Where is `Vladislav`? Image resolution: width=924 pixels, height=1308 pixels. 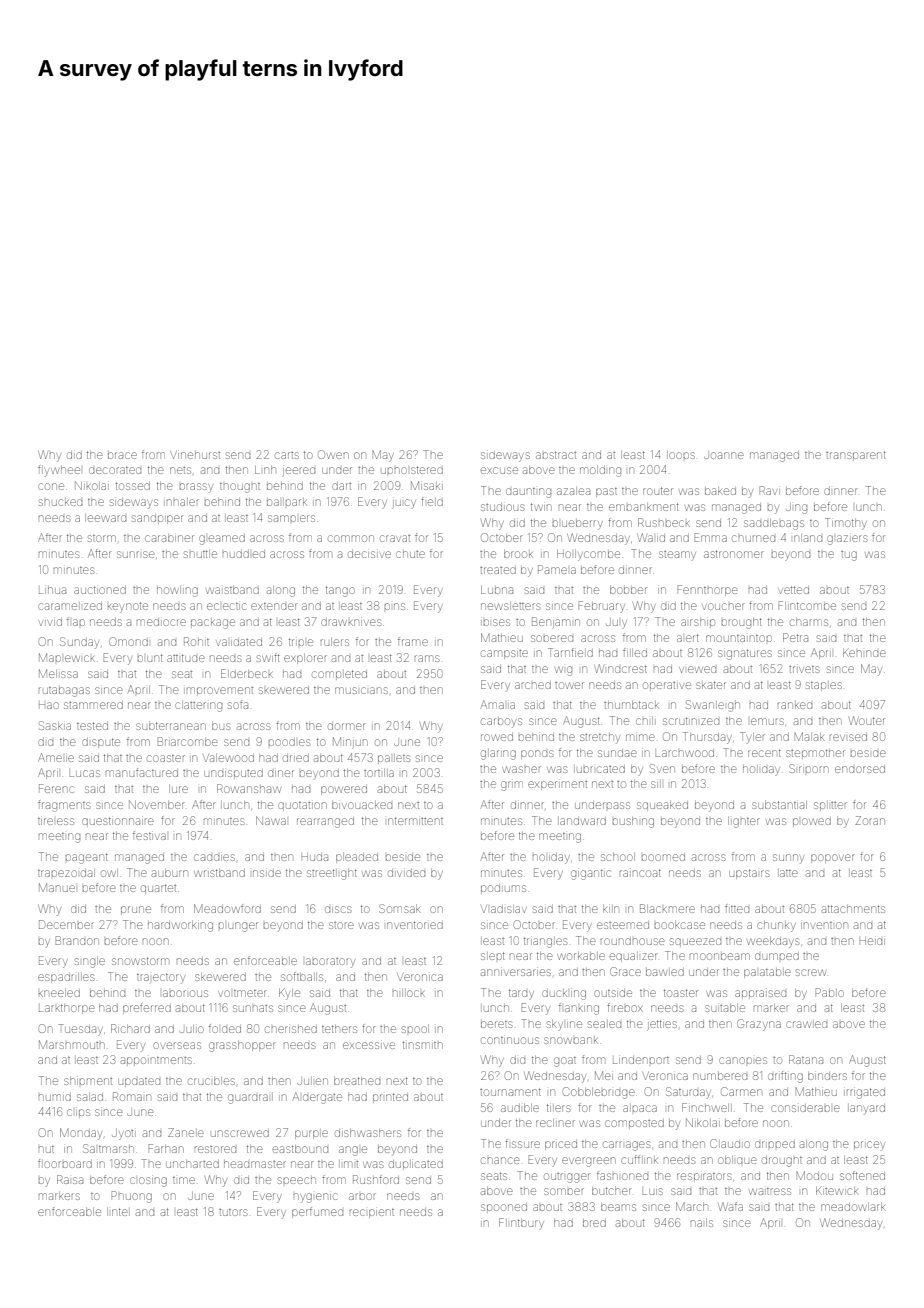
Vladislav is located at coordinates (504, 909).
